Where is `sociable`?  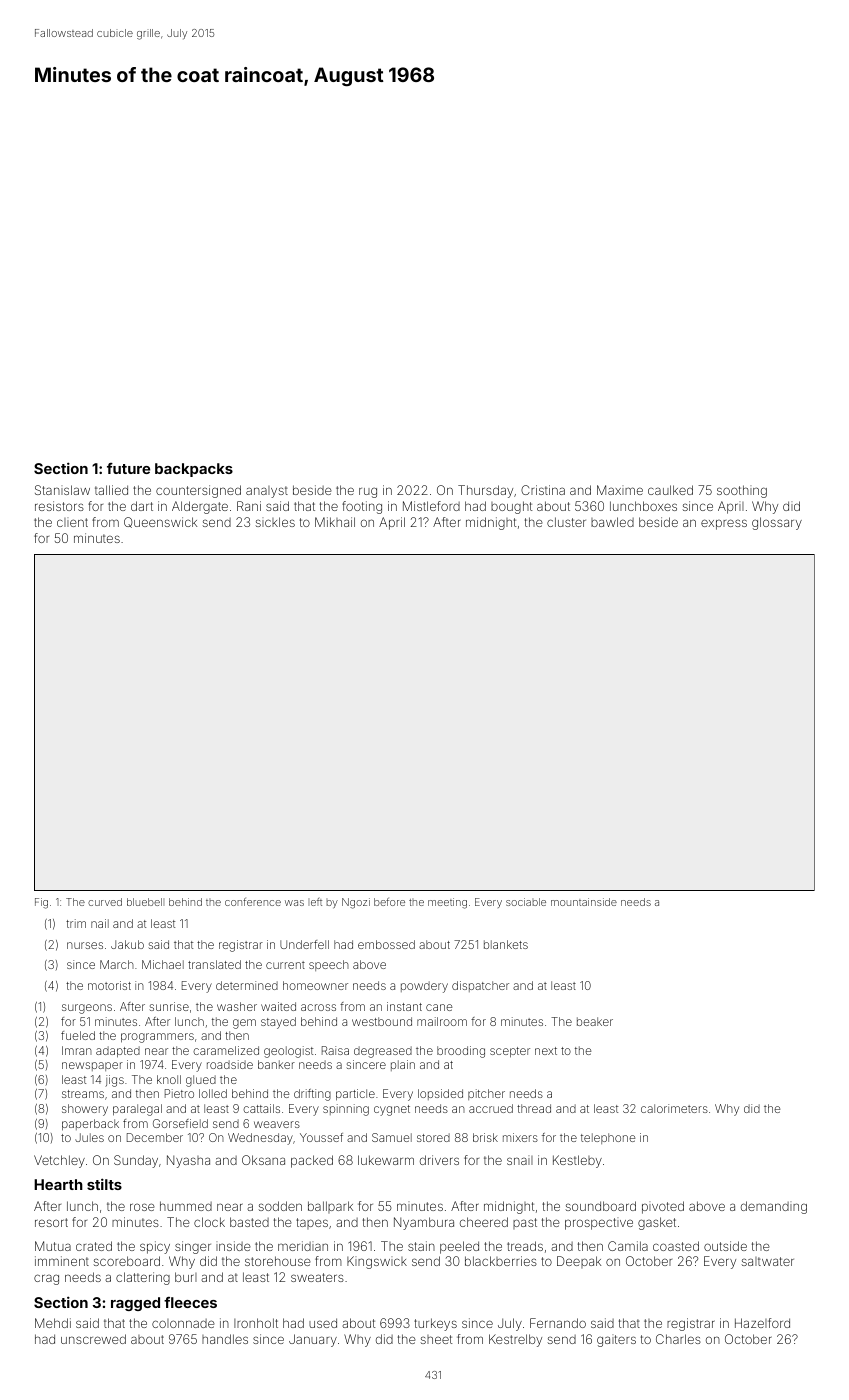 sociable is located at coordinates (526, 902).
